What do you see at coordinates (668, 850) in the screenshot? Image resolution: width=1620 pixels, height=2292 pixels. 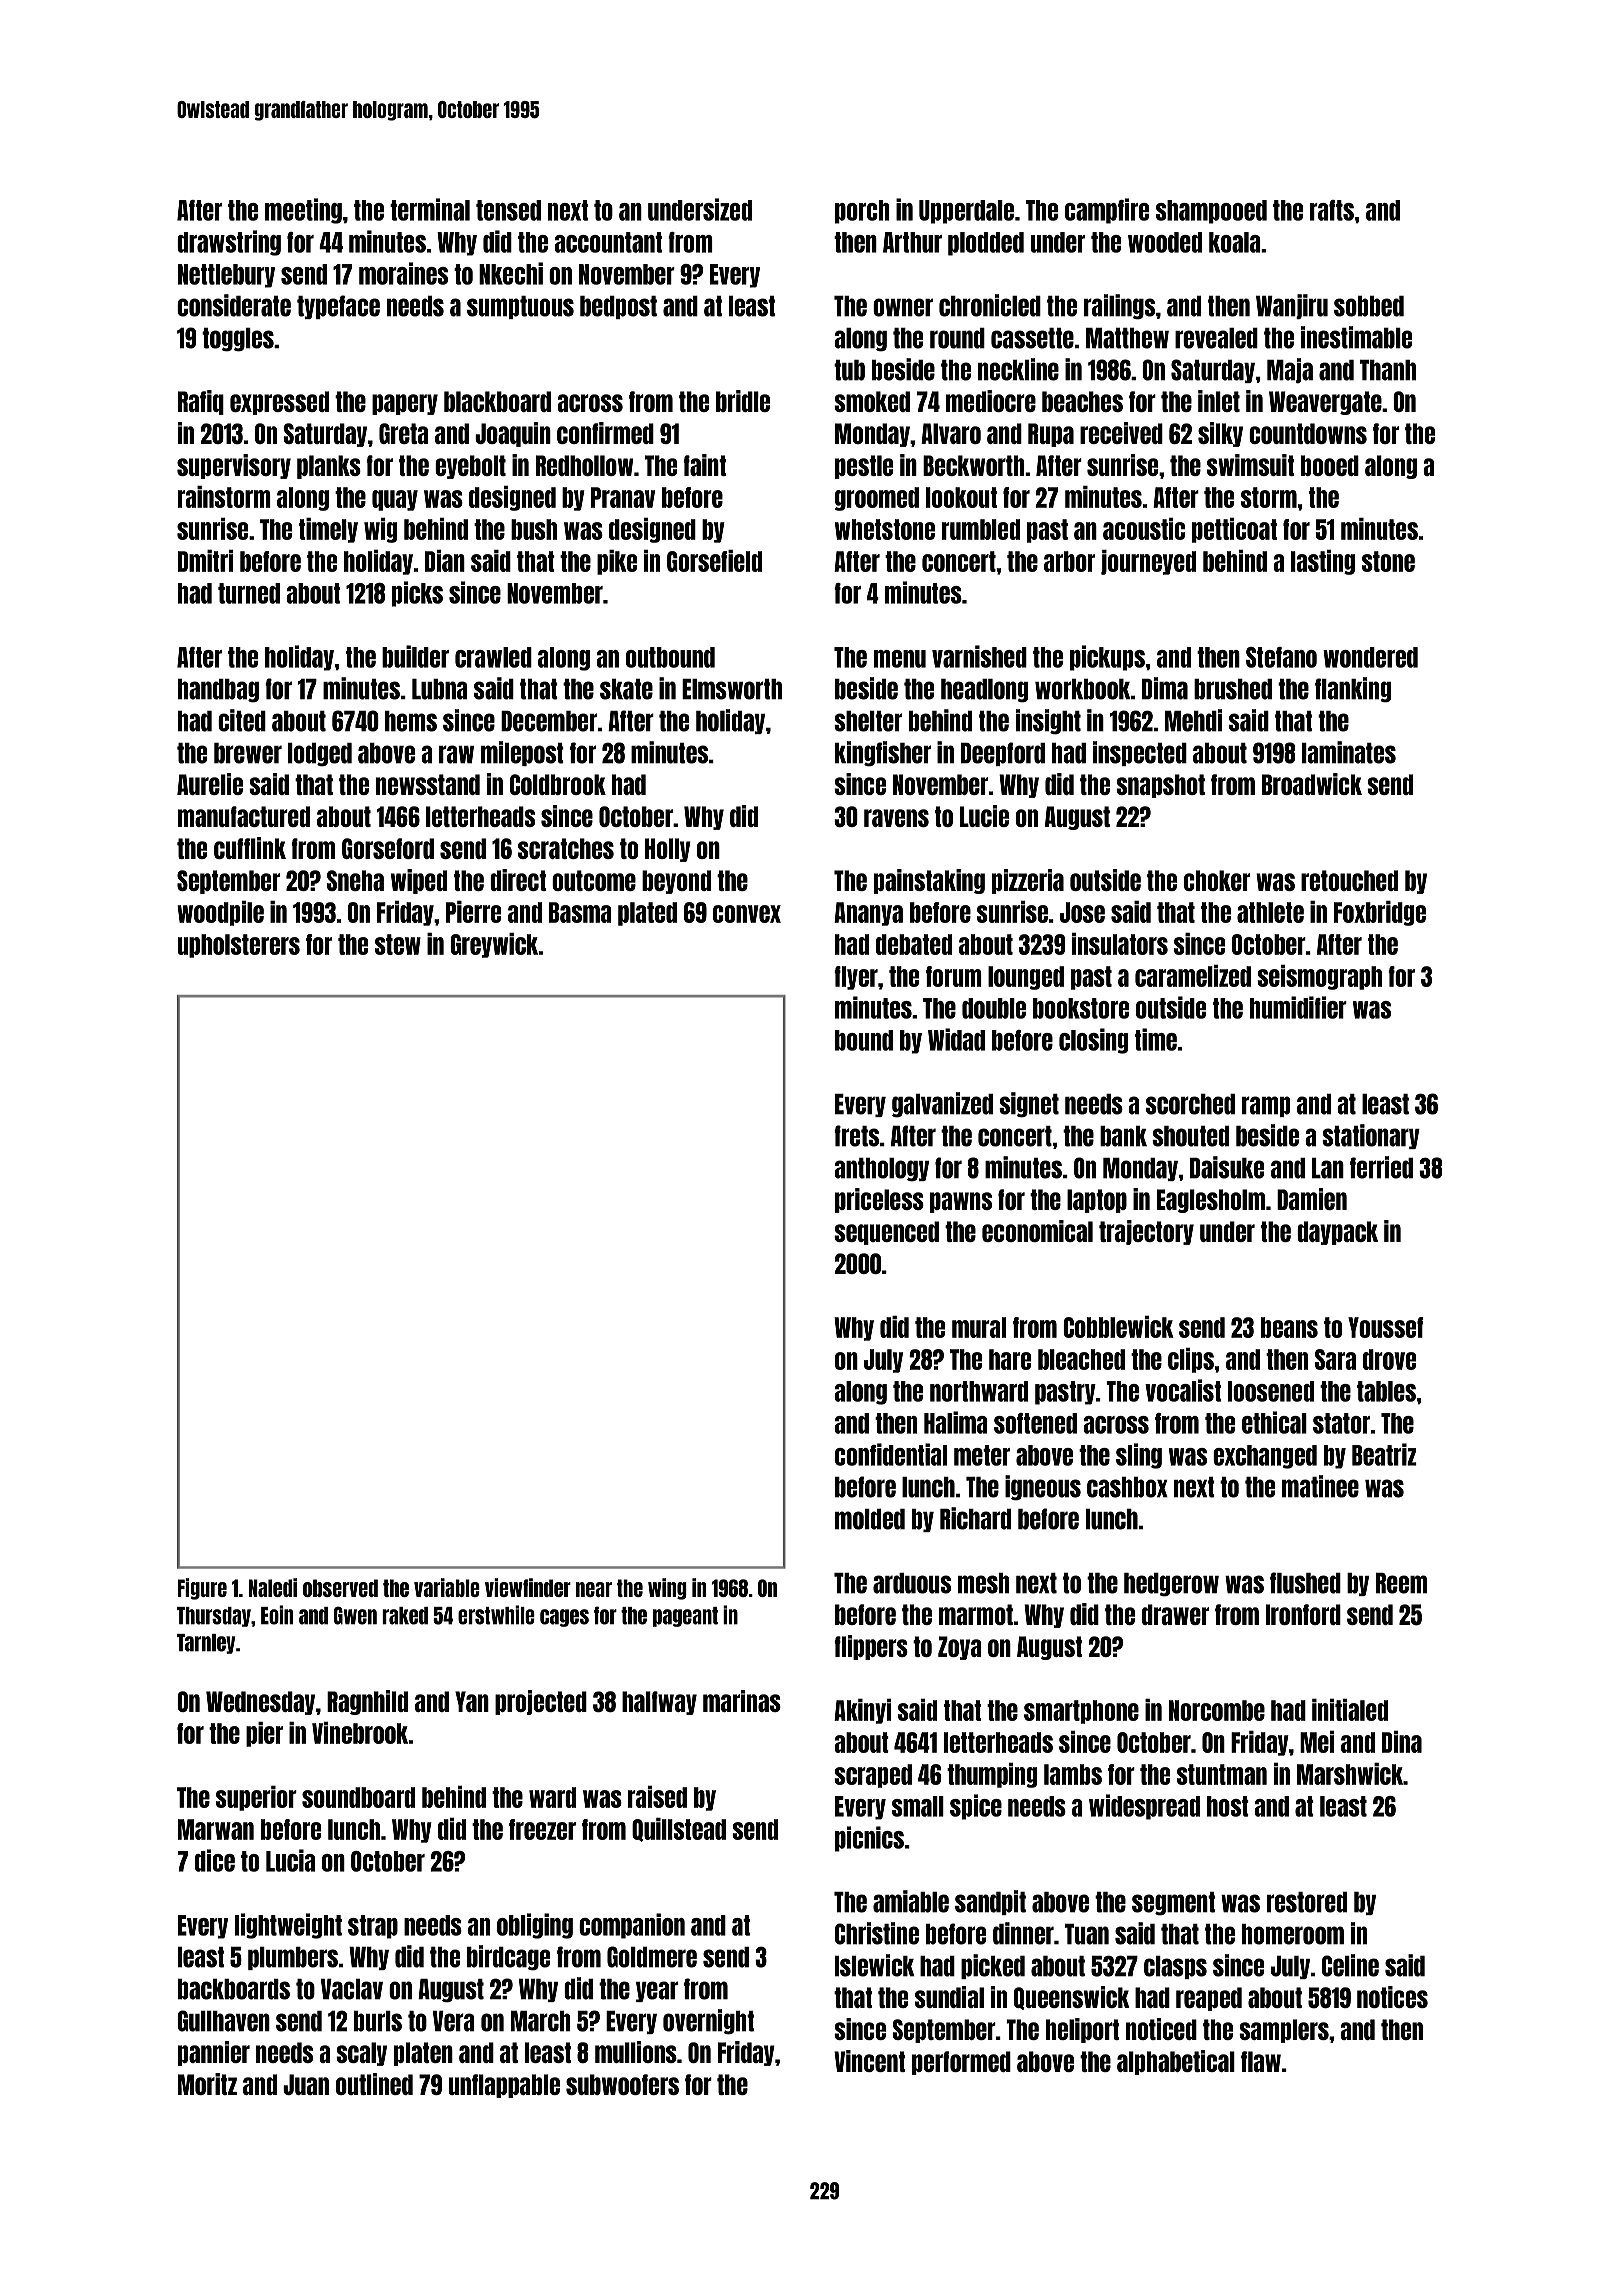 I see `Holly` at bounding box center [668, 850].
